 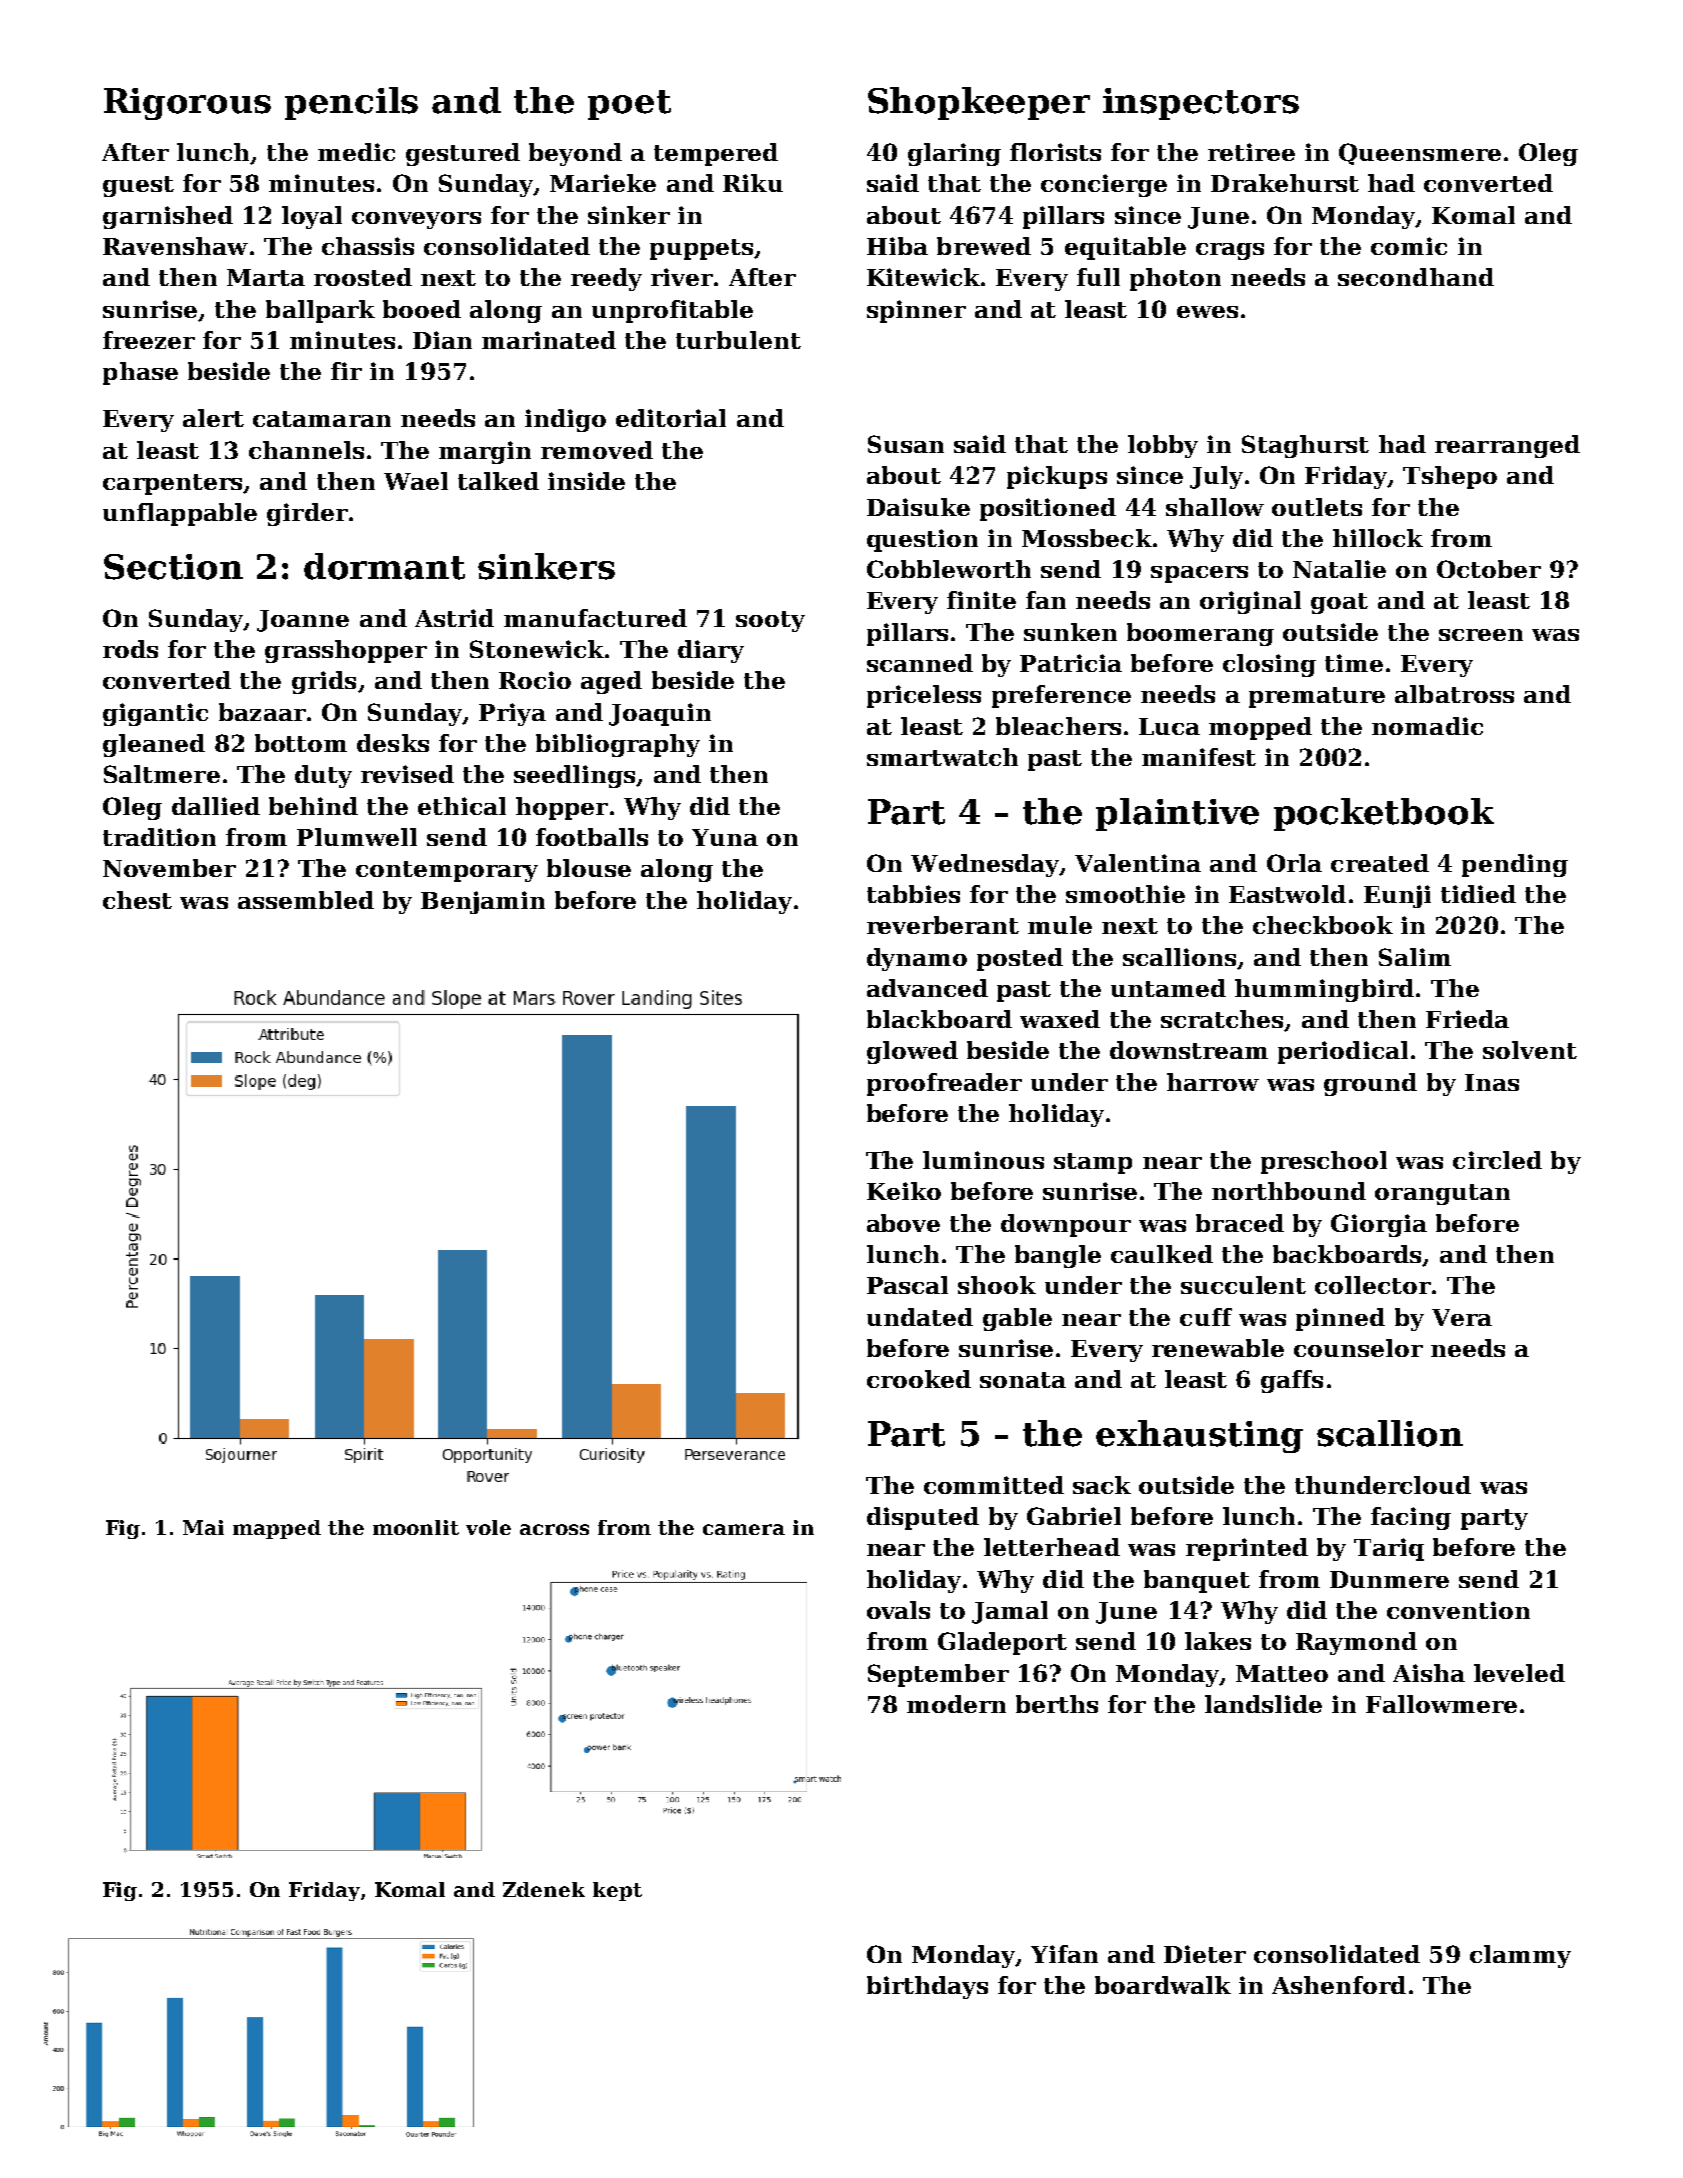 What do you see at coordinates (917, 959) in the screenshot?
I see `dynamo` at bounding box center [917, 959].
